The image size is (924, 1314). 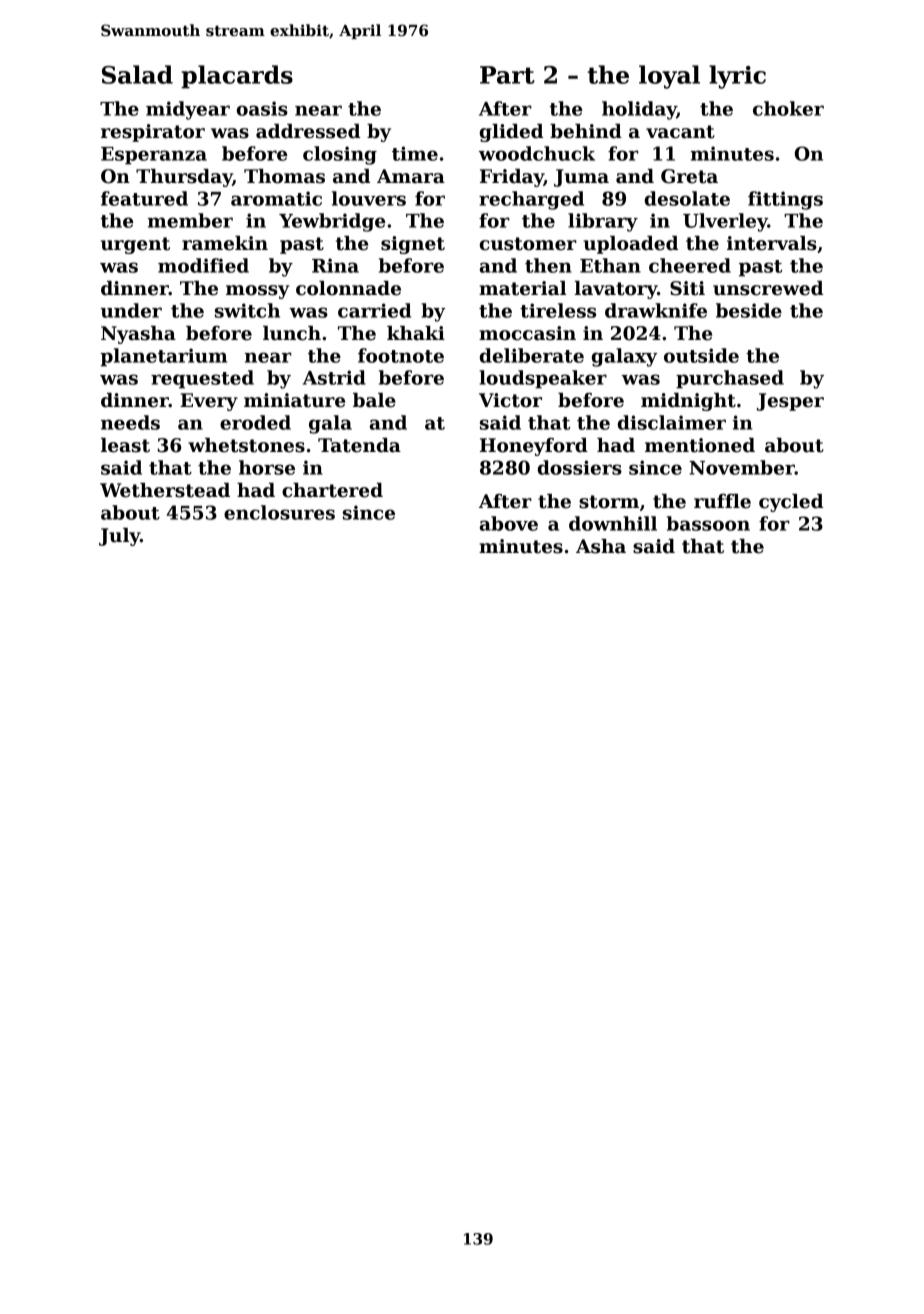 I want to click on under, so click(x=131, y=310).
